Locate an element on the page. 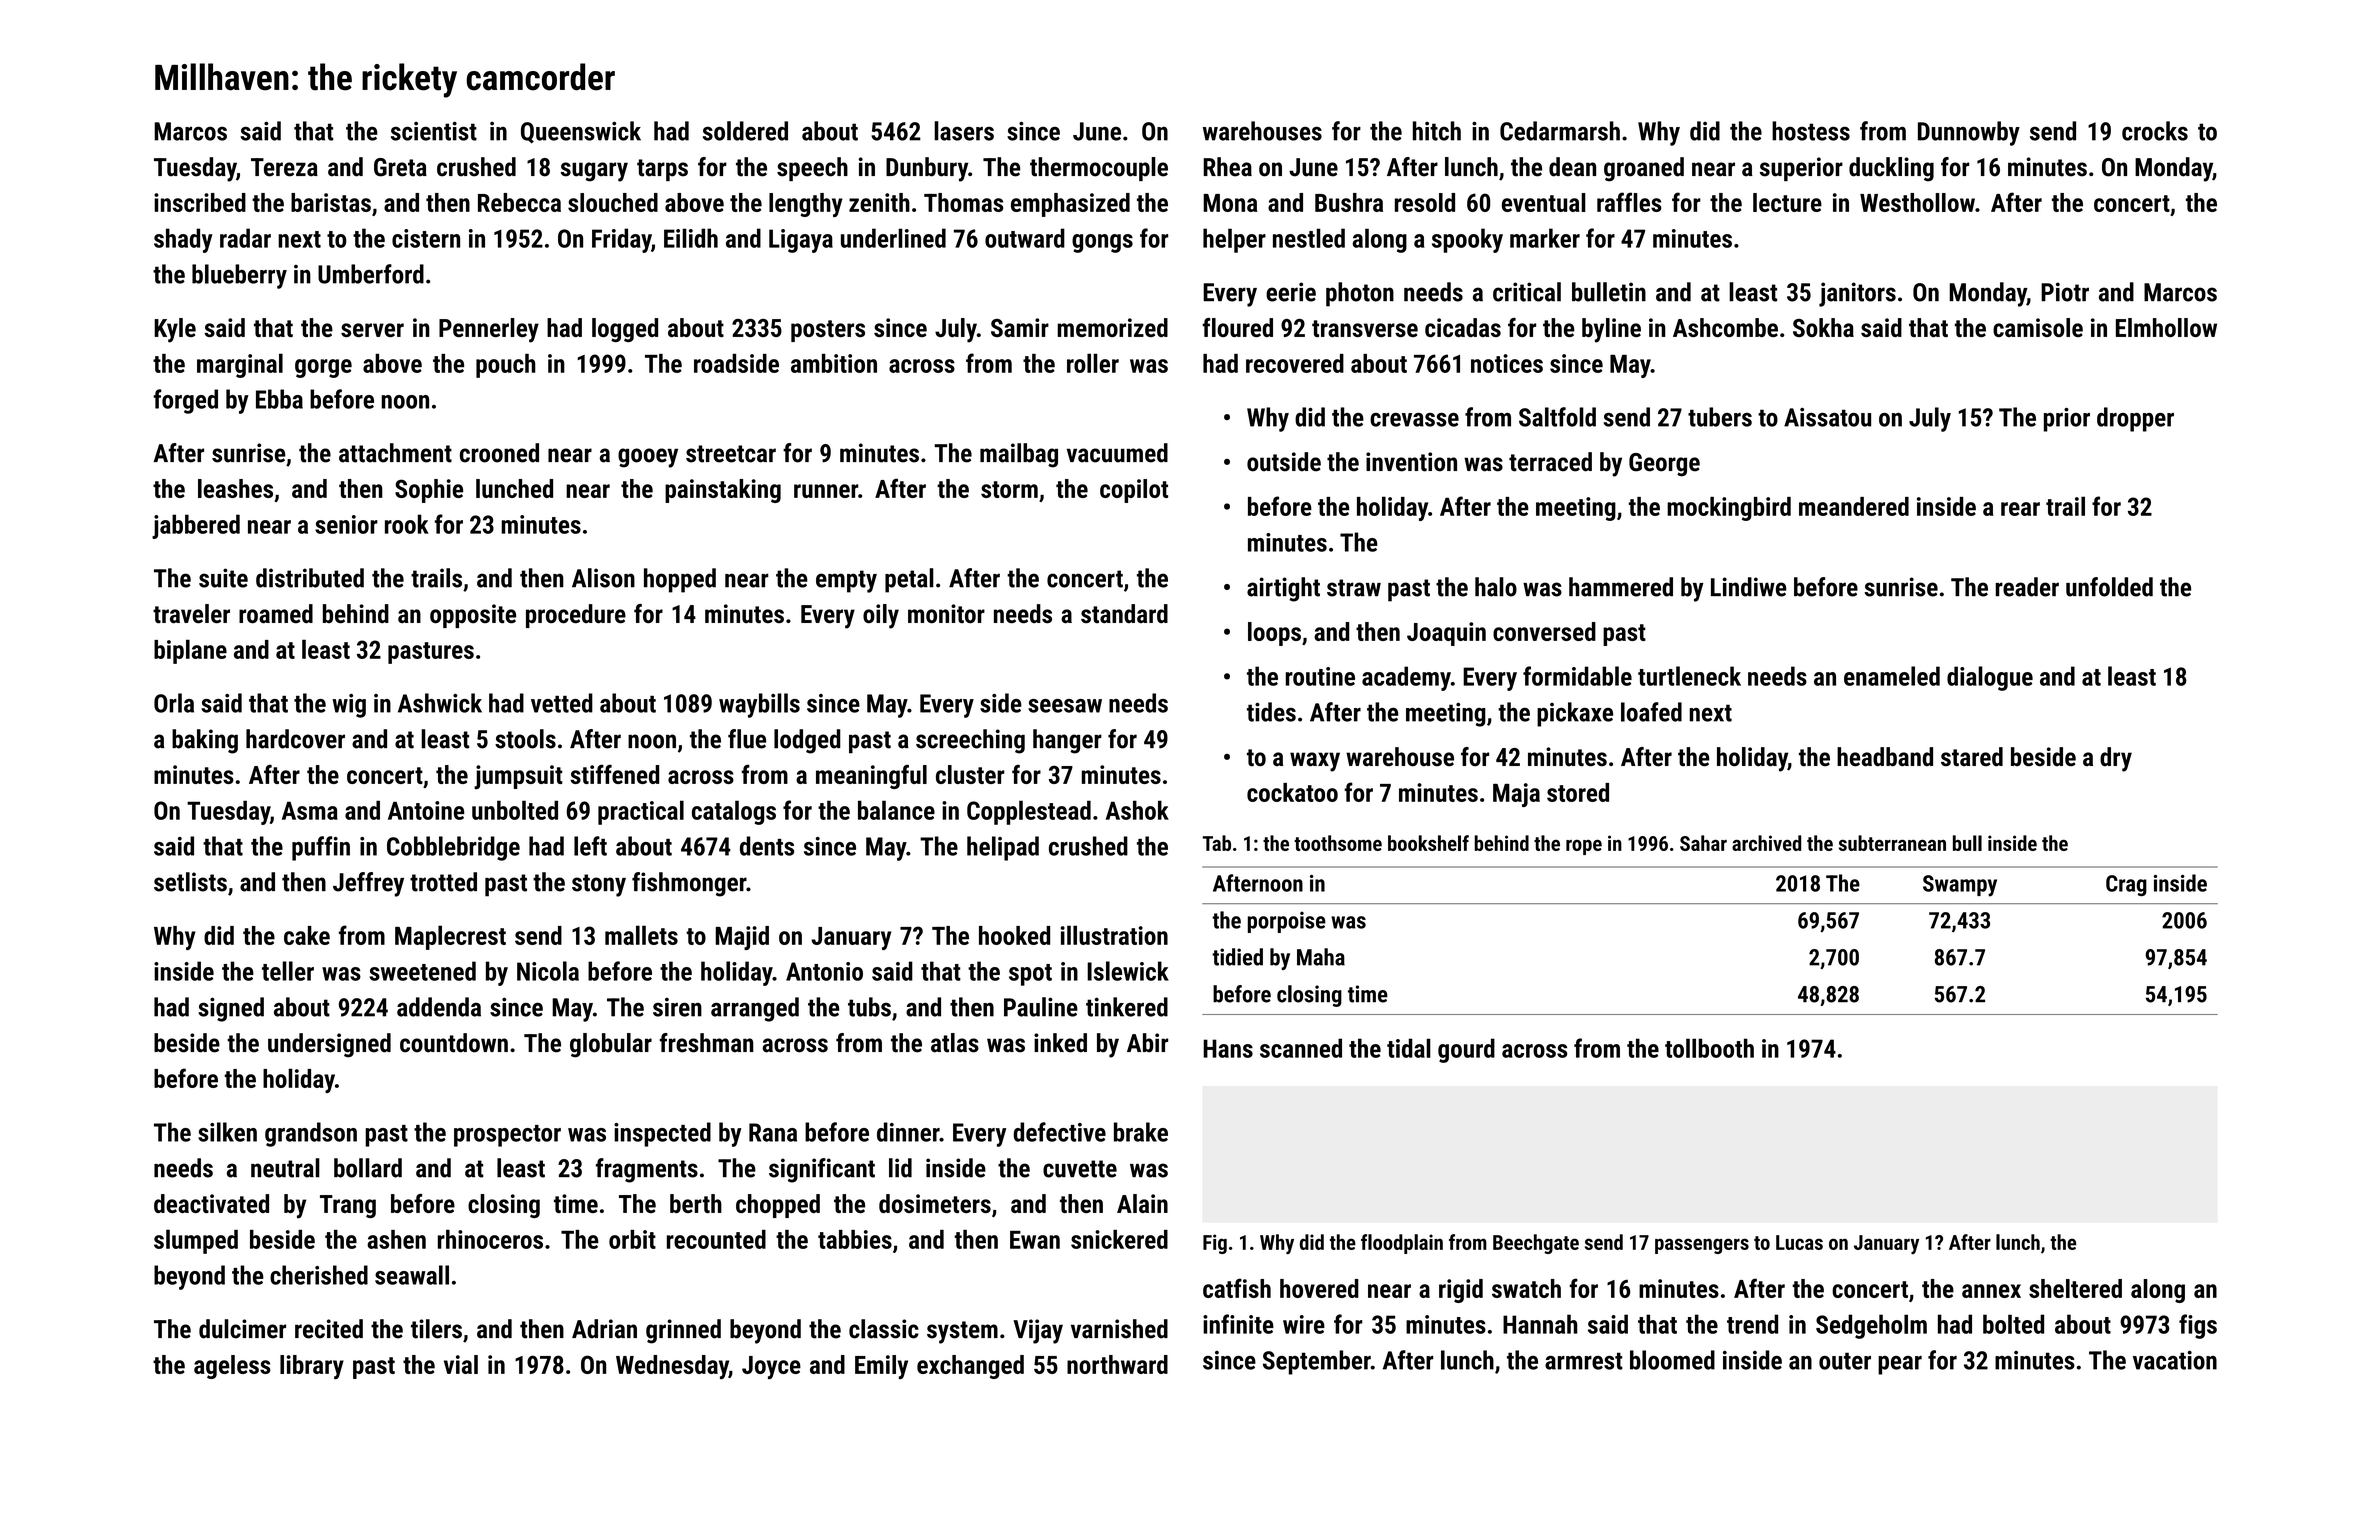  Tereza is located at coordinates (284, 167).
